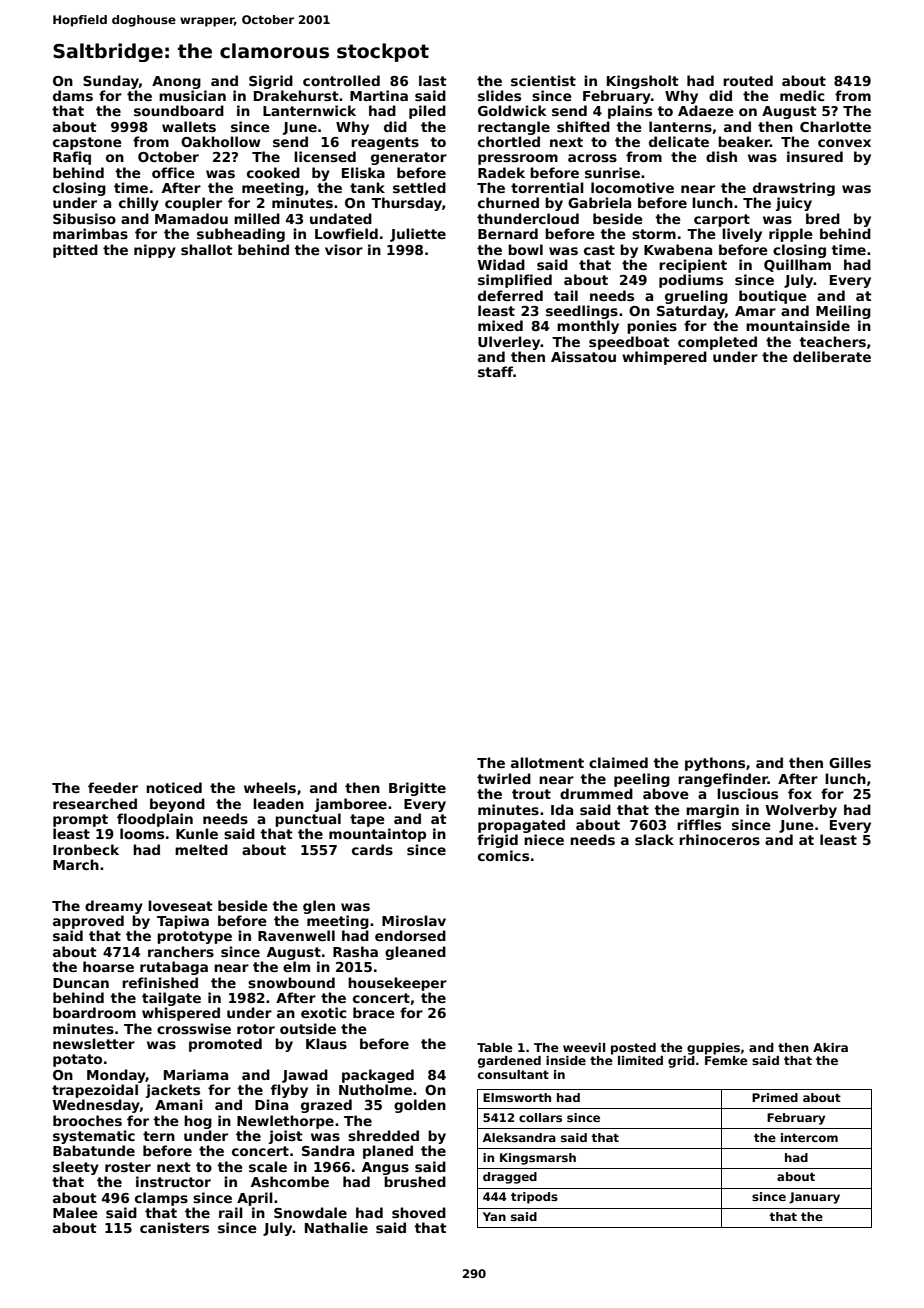 This screenshot has width=924, height=1308. Describe the element at coordinates (699, 824) in the screenshot. I see `riffles` at that location.
